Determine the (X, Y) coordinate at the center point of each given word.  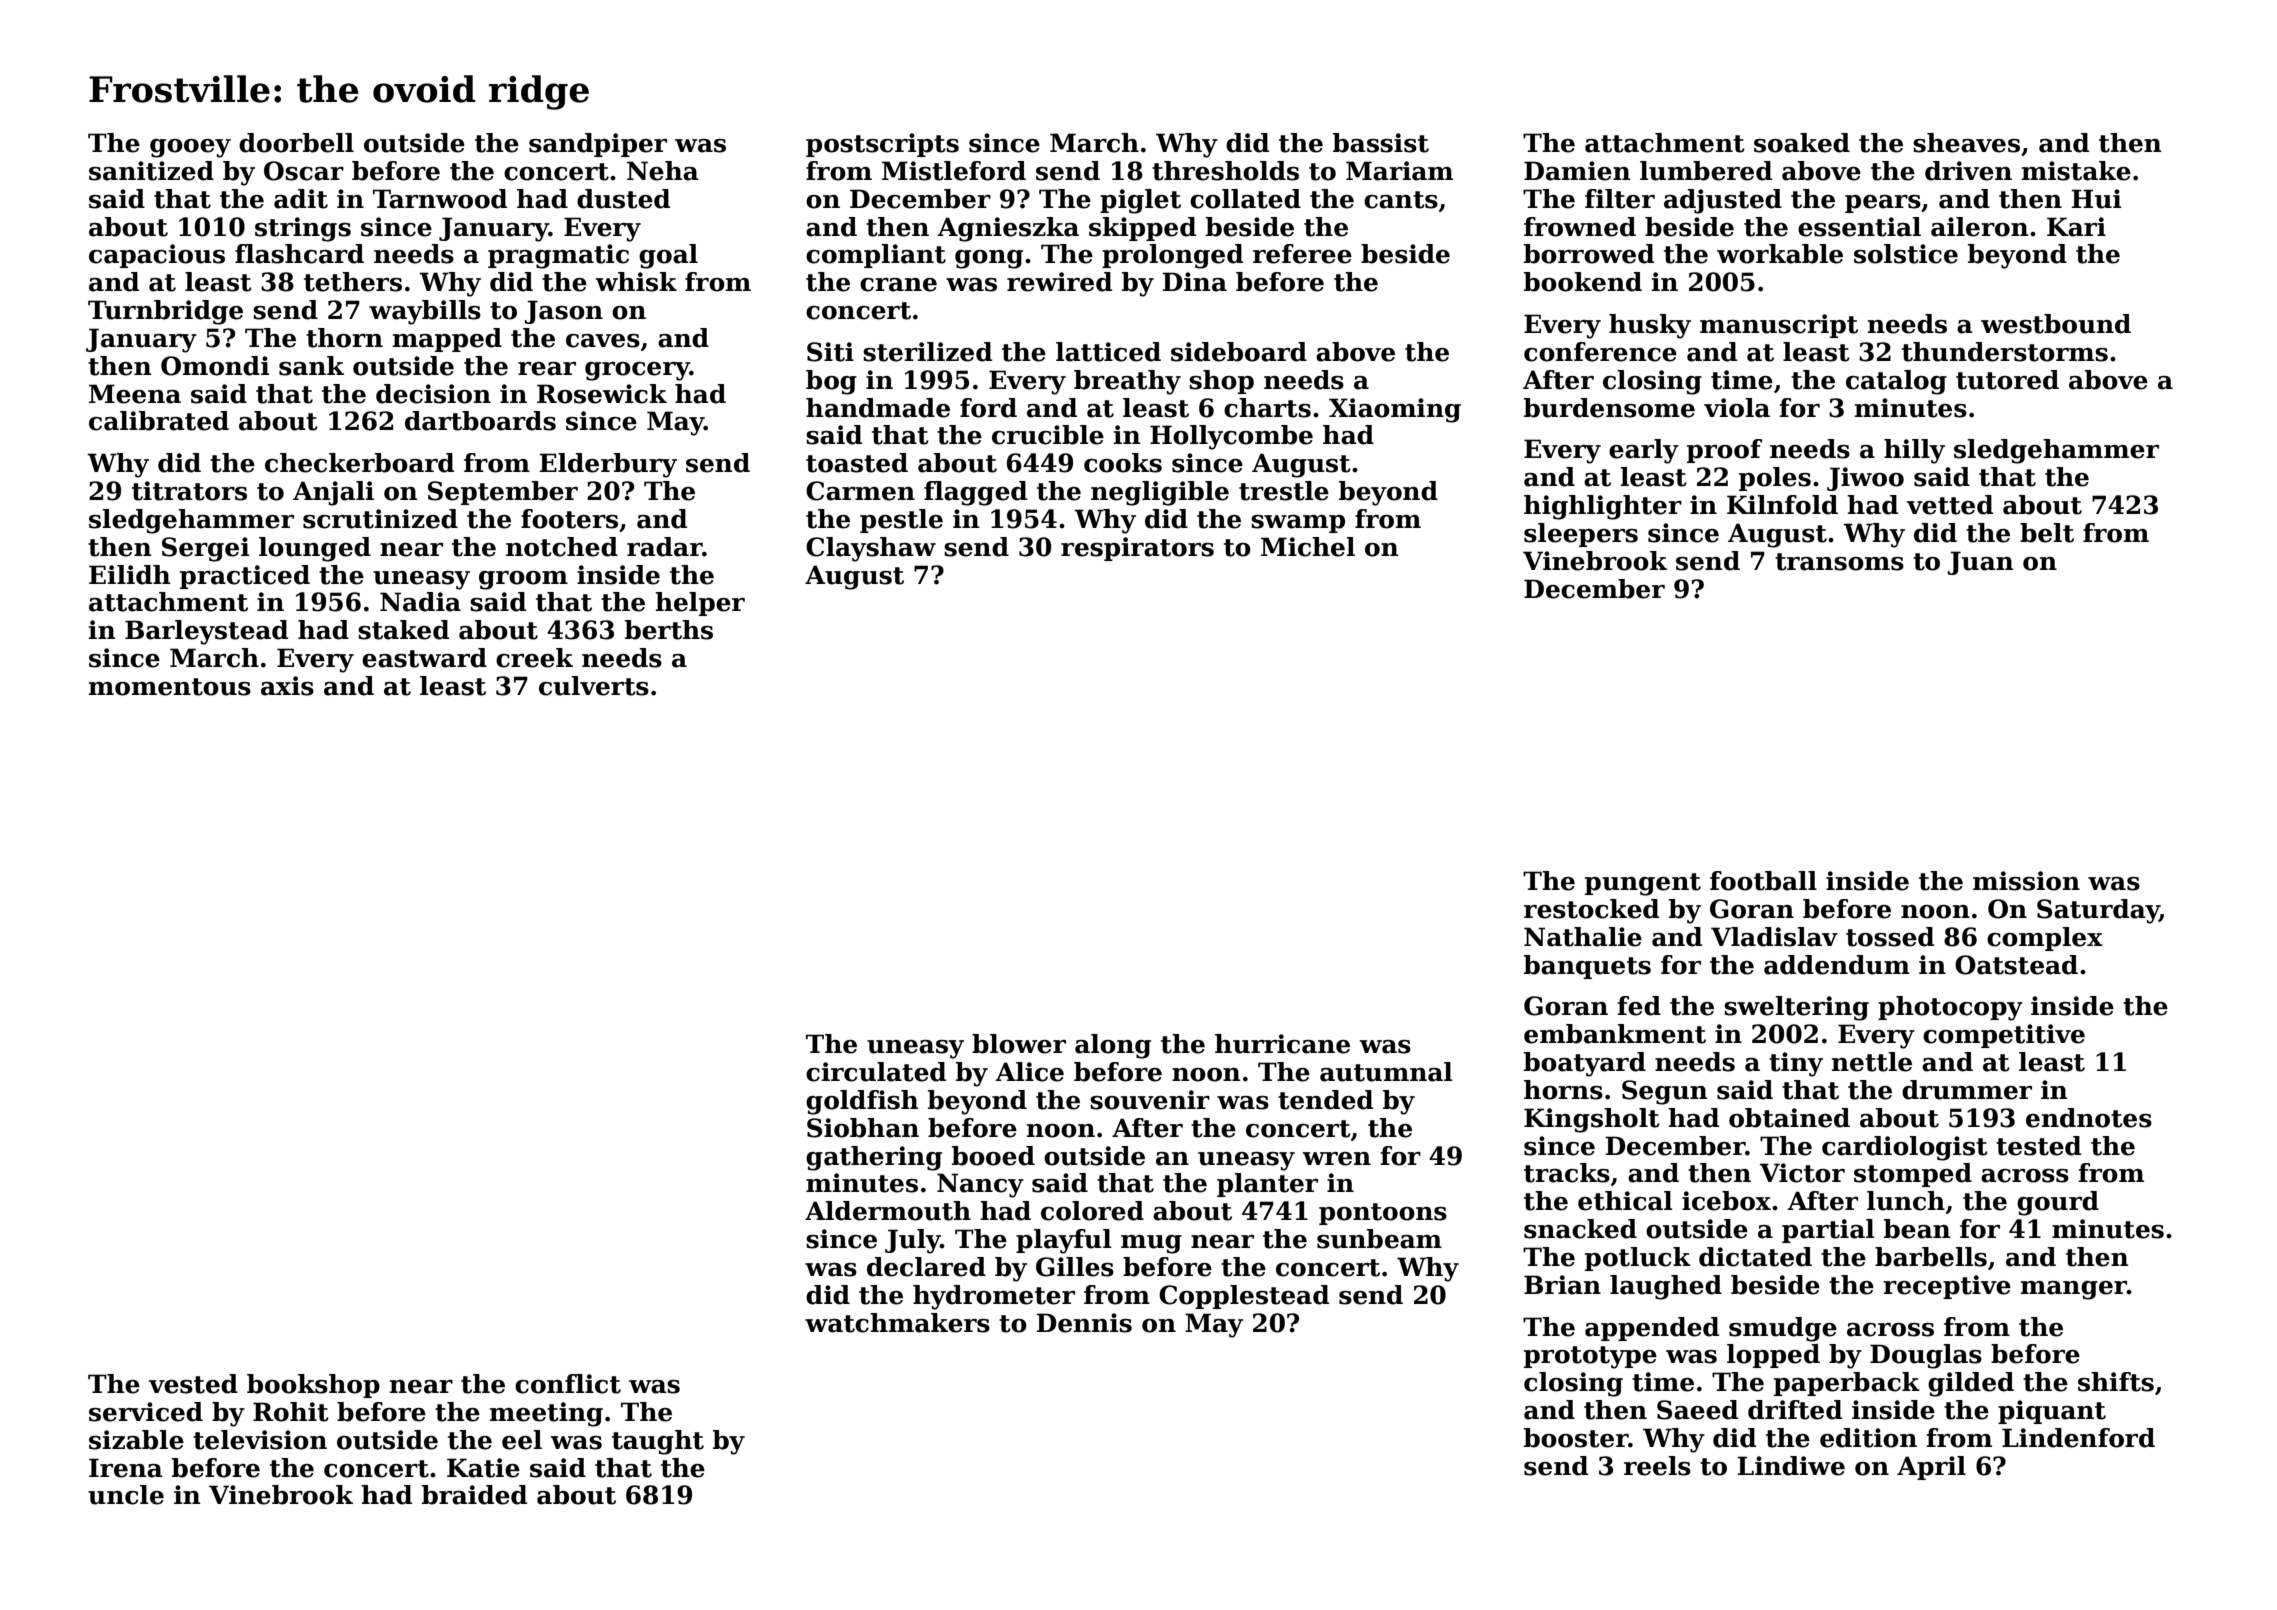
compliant (876, 256)
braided (474, 1495)
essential (1859, 227)
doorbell (296, 143)
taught (658, 1442)
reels (1657, 1466)
